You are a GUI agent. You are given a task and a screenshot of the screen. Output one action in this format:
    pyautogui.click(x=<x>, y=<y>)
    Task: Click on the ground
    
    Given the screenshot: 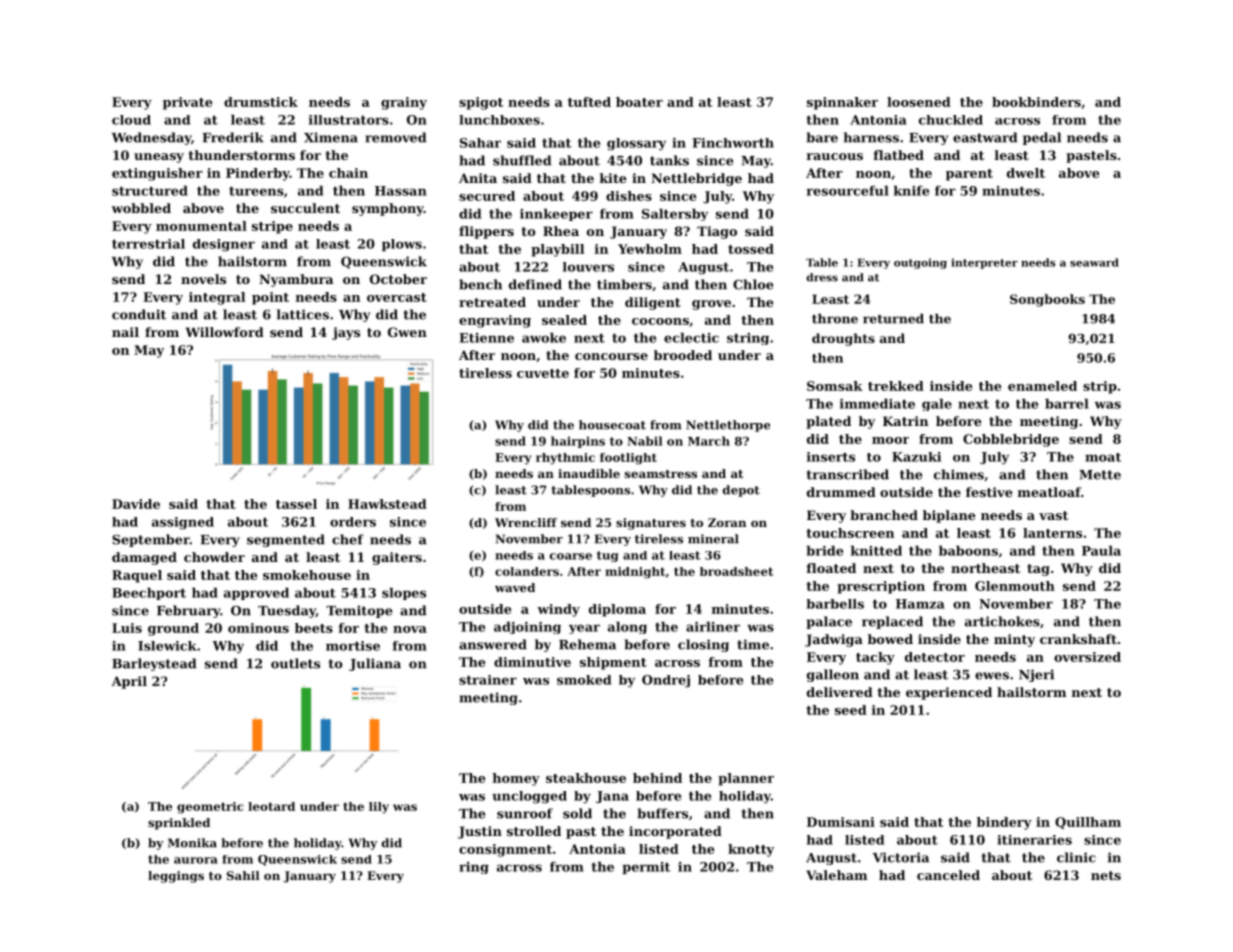 What is the action you would take?
    pyautogui.click(x=173, y=629)
